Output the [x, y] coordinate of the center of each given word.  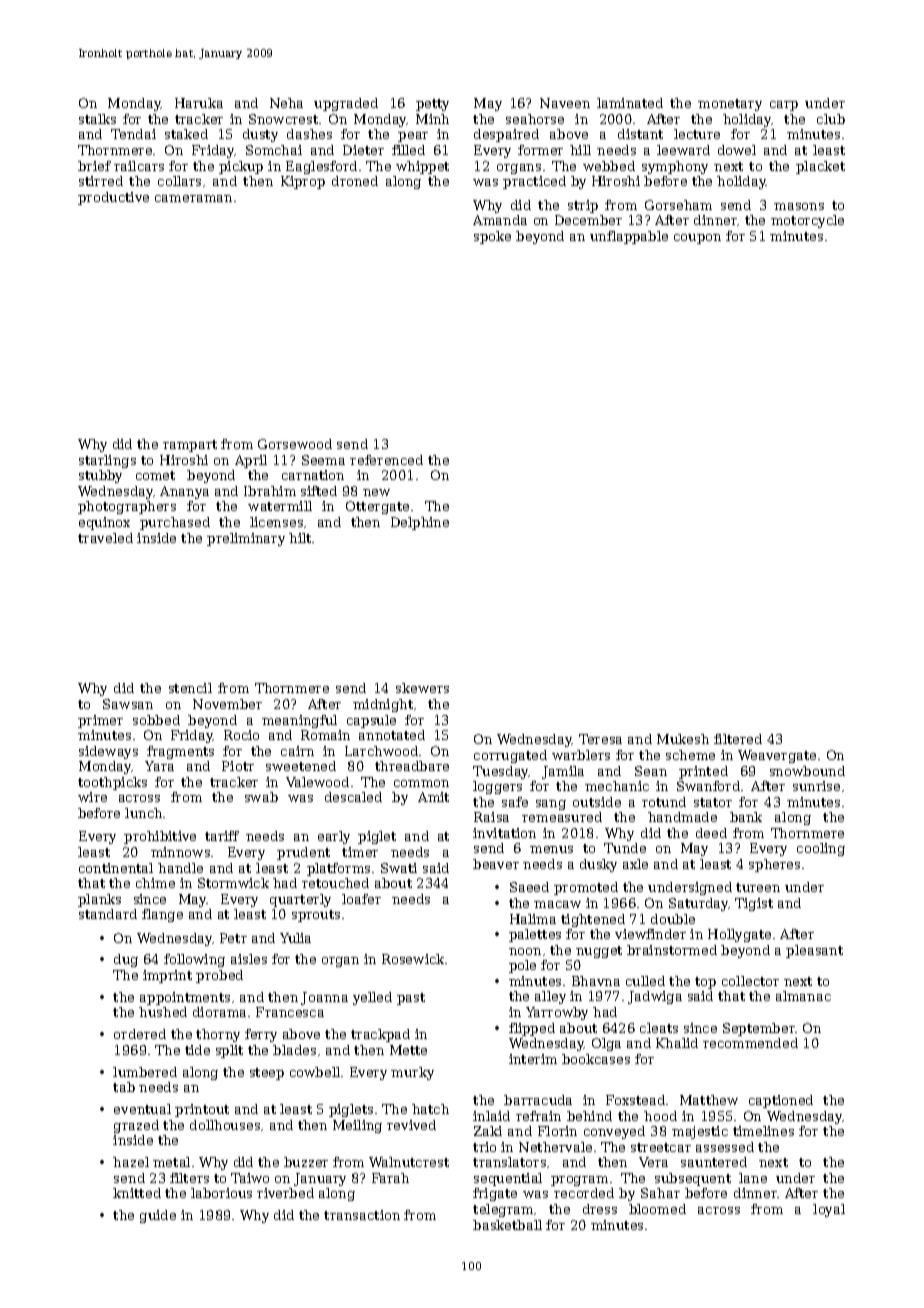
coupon [697, 239]
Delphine [420, 523]
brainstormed [672, 950]
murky [412, 1073]
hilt [300, 538]
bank [746, 817]
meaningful [299, 721]
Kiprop [303, 182]
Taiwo [250, 1178]
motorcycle [807, 221]
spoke [492, 237]
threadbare [412, 766]
